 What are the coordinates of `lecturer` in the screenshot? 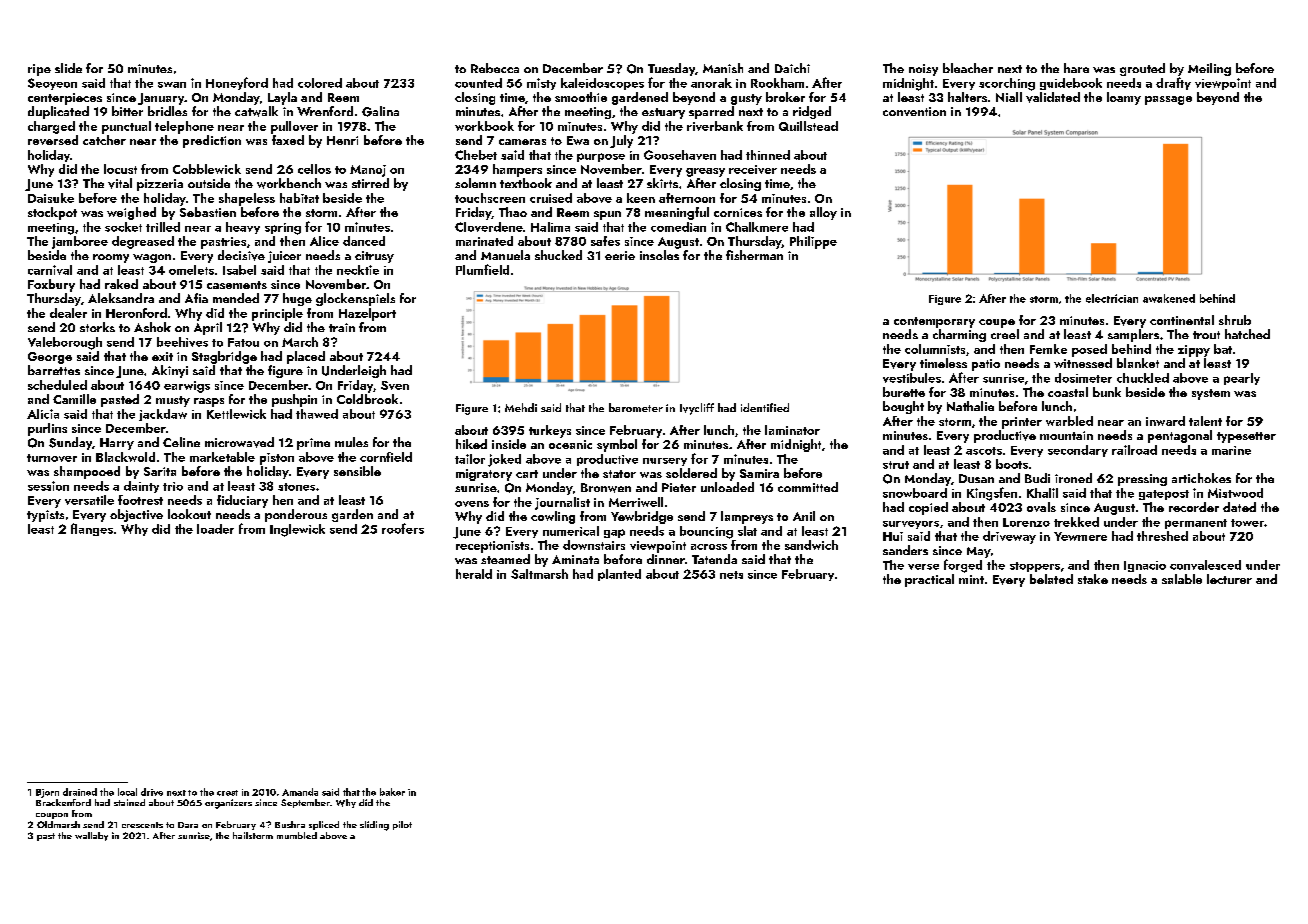 It's located at (1229, 579).
